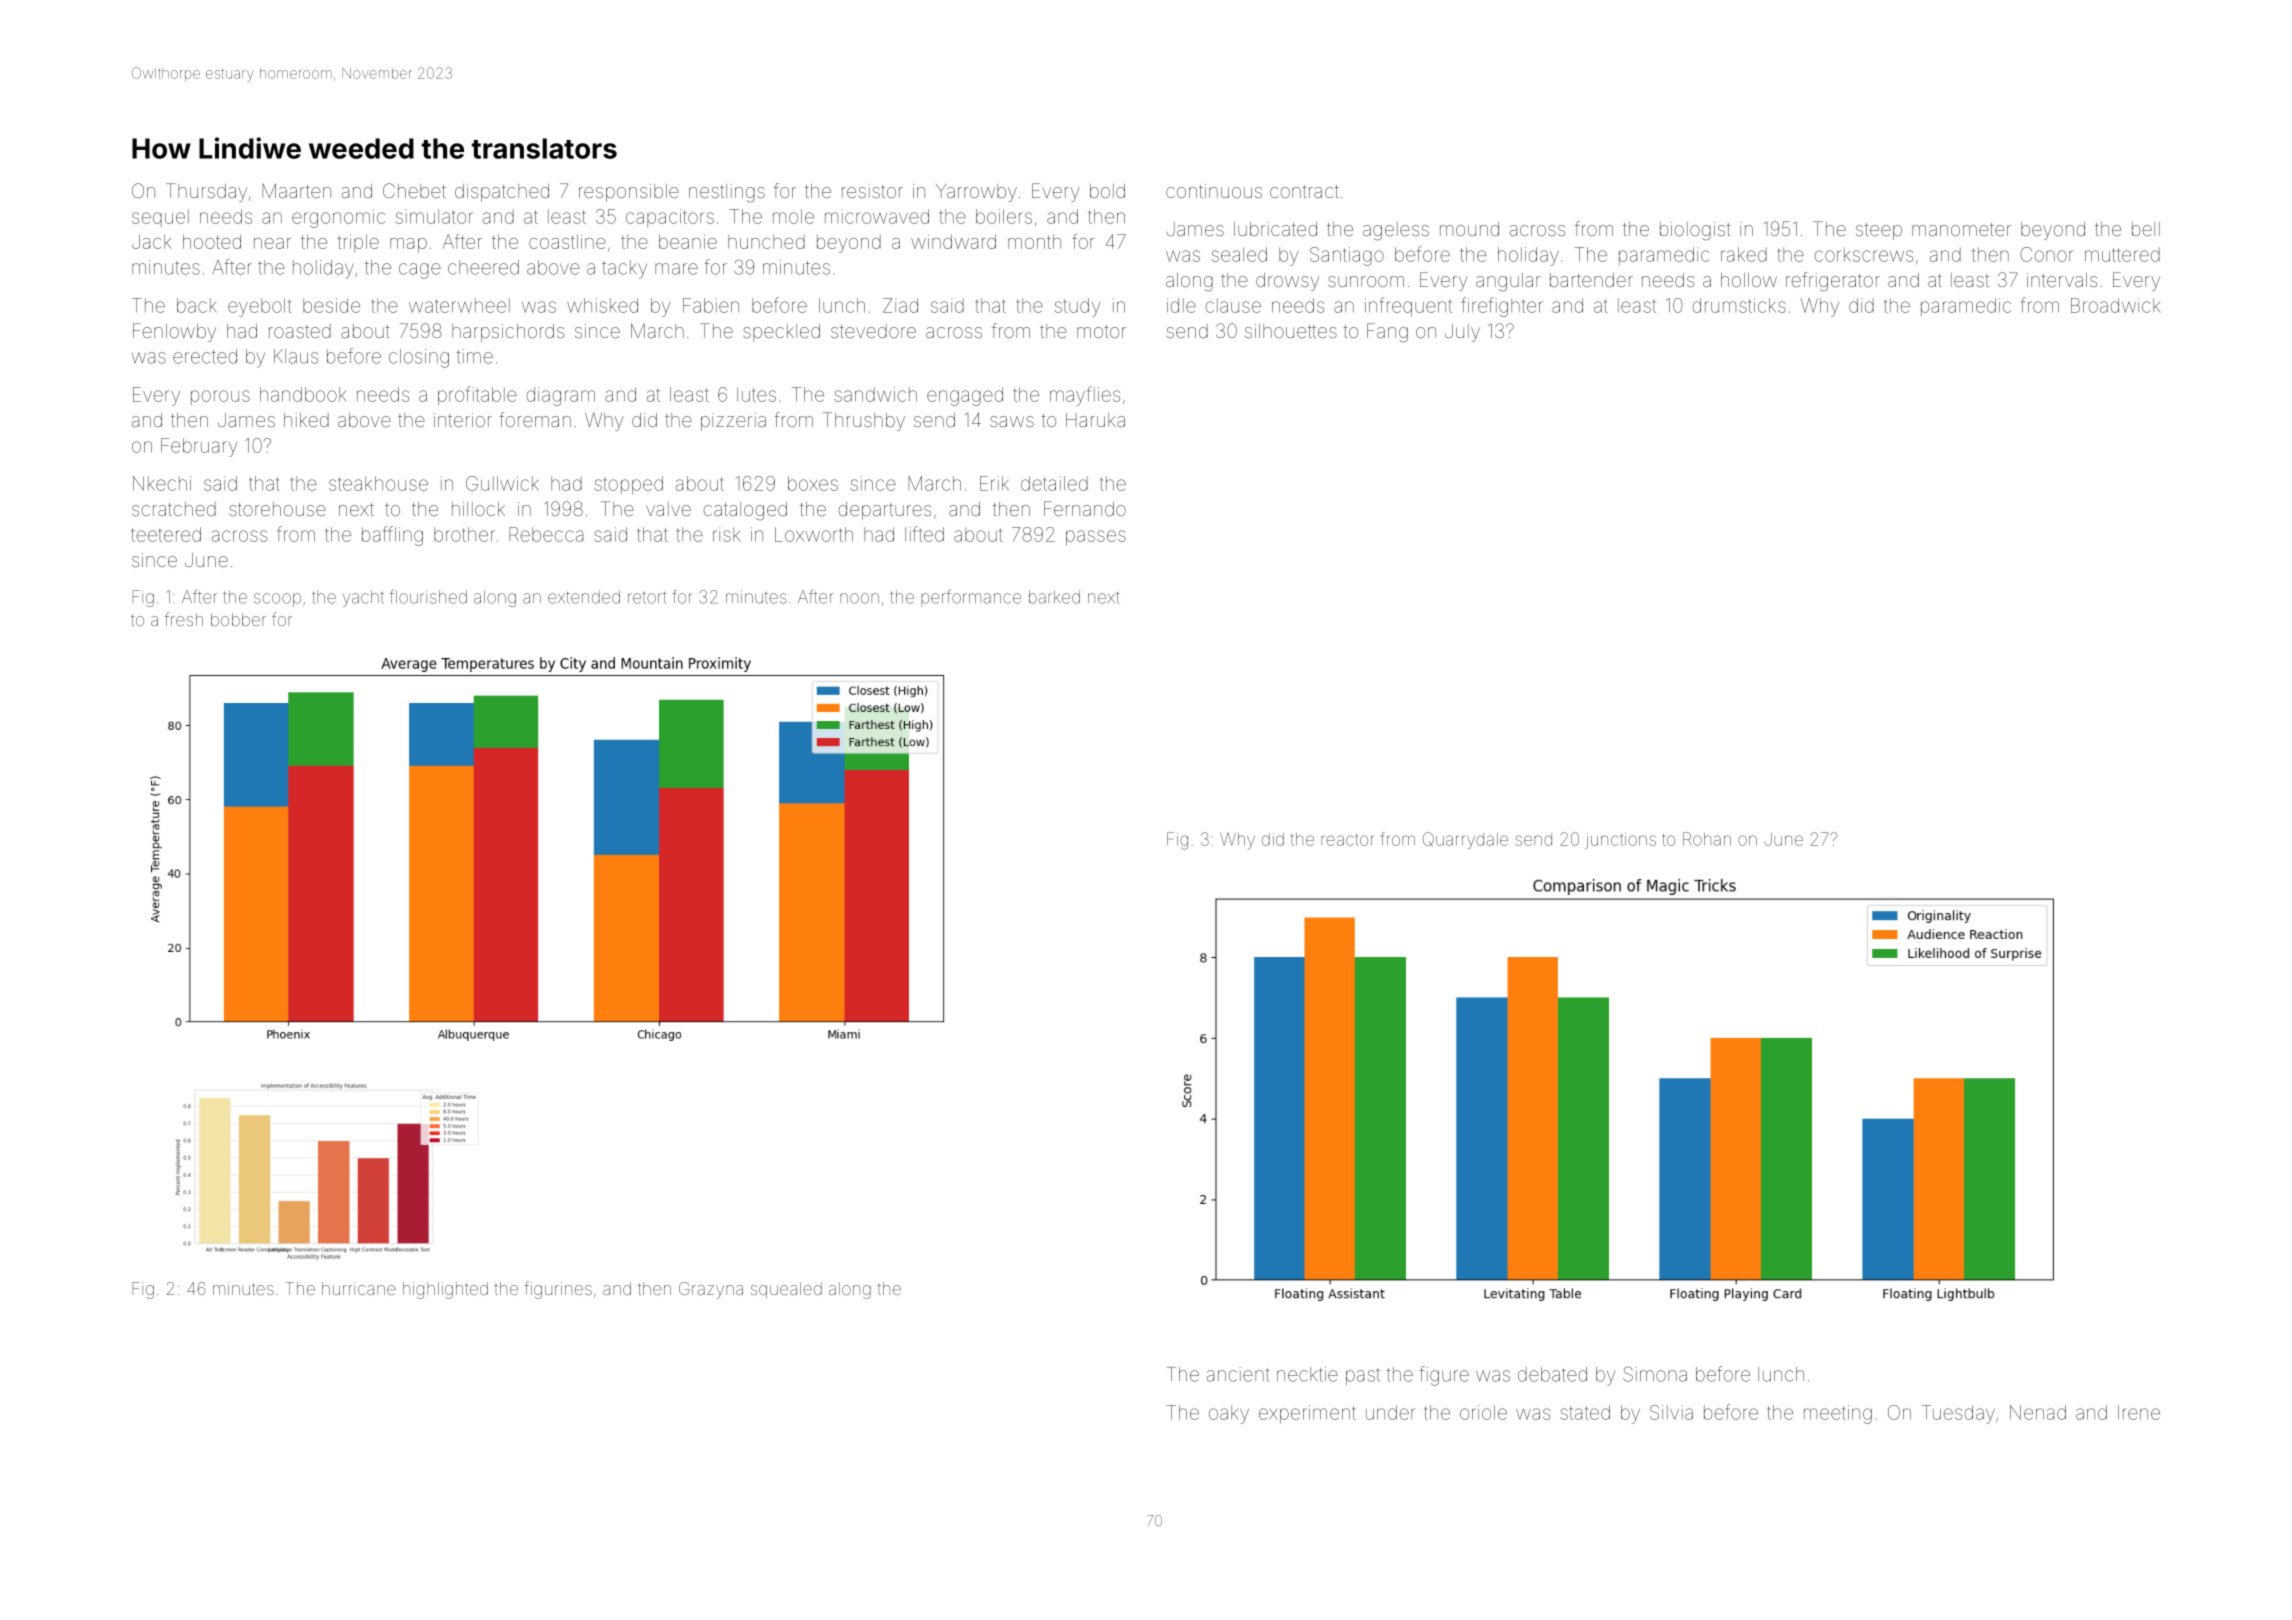 The image size is (2292, 1620). What do you see at coordinates (624, 269) in the page?
I see `tacky` at bounding box center [624, 269].
